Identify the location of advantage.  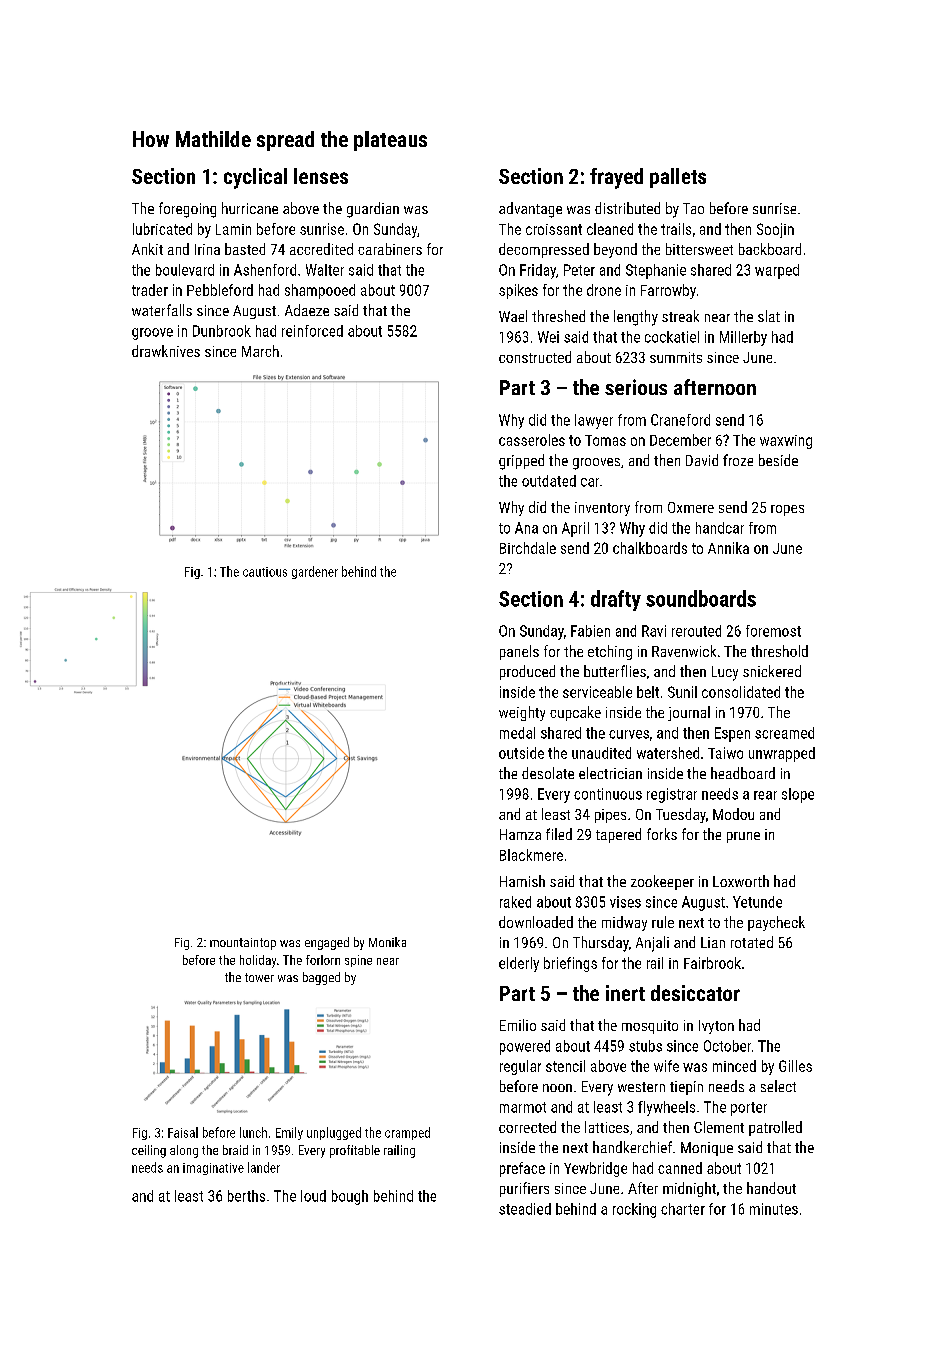
(530, 210).
